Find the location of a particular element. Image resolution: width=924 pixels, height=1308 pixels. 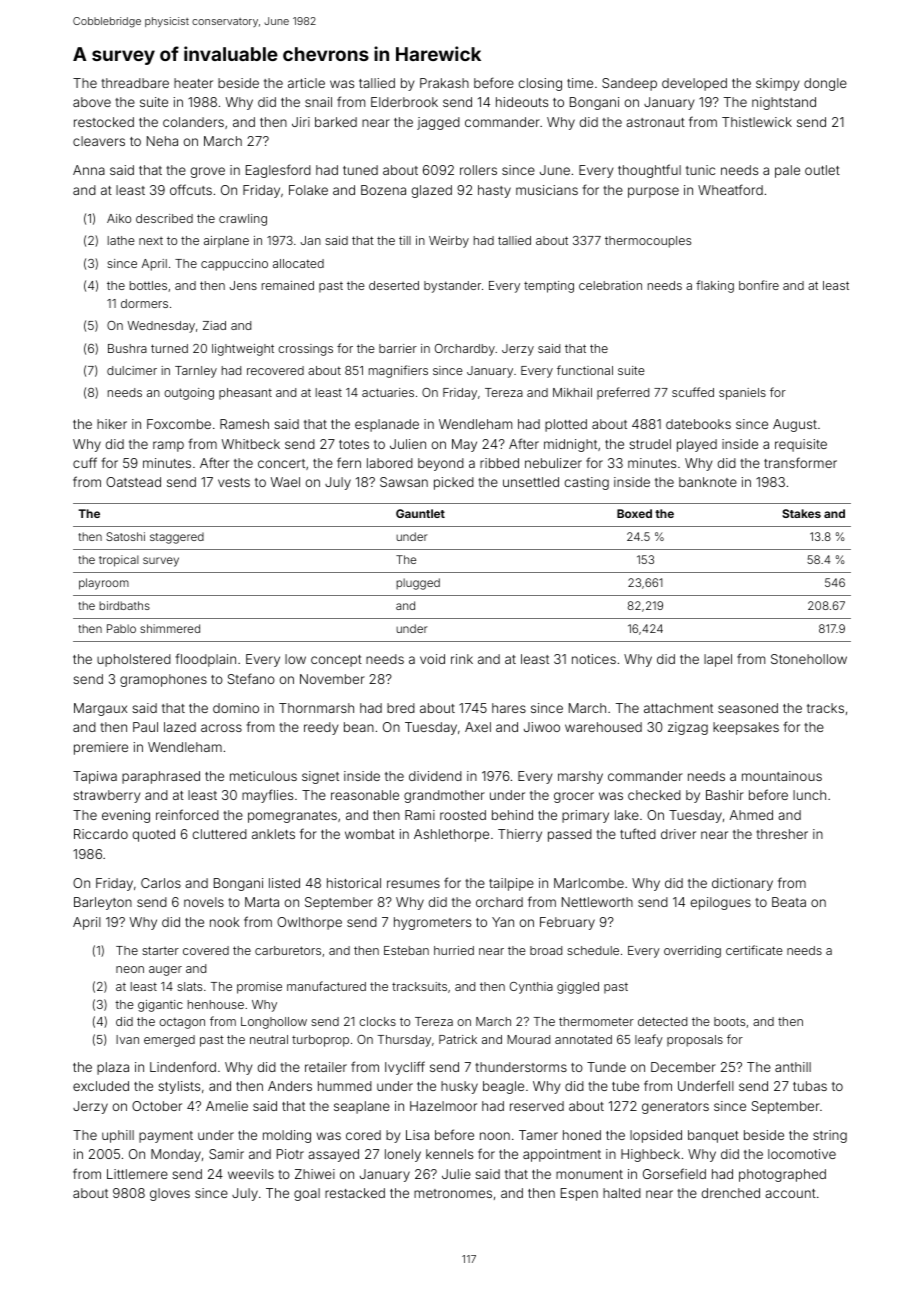

lapel is located at coordinates (718, 660).
